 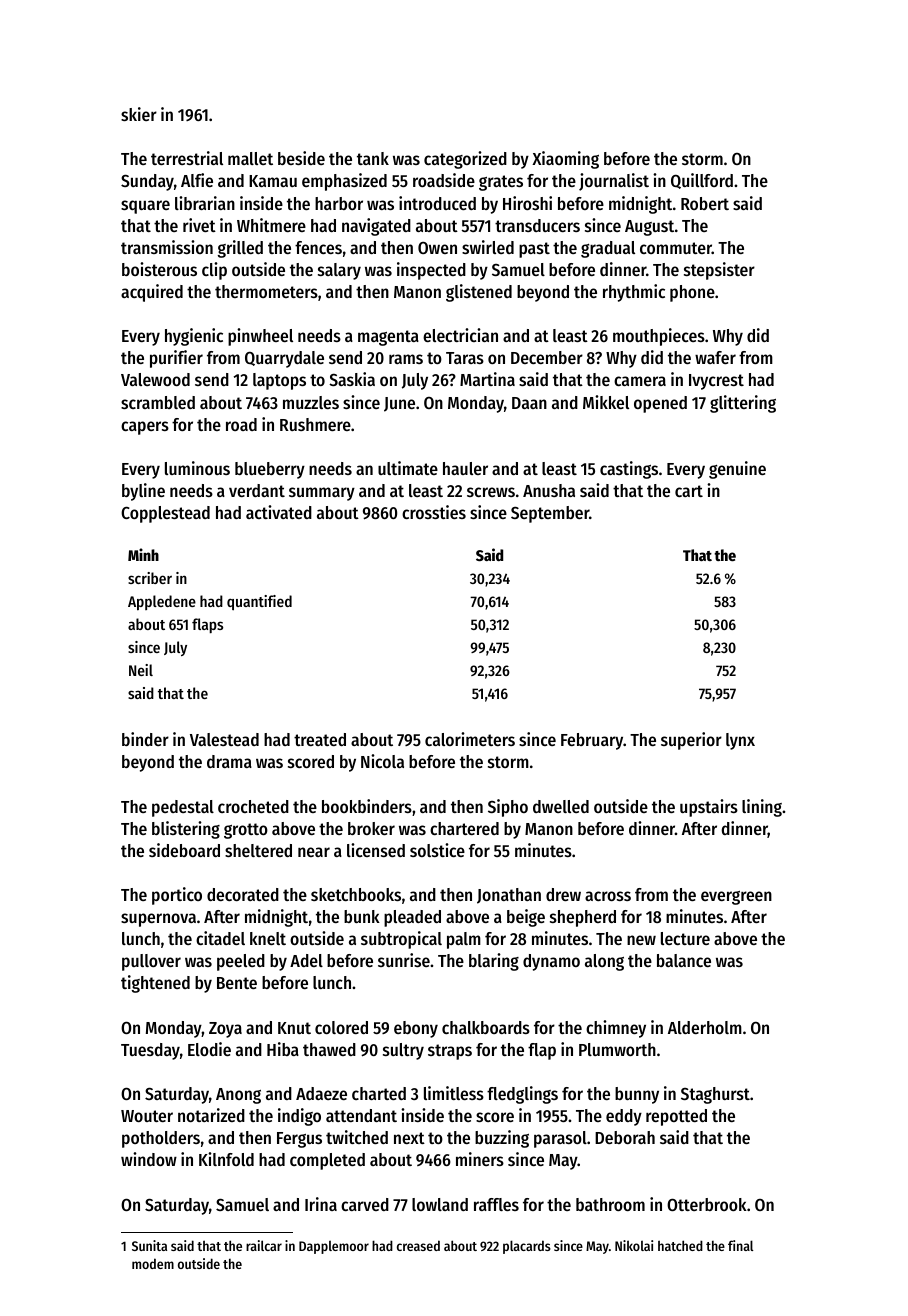 I want to click on stepsister, so click(x=719, y=271).
